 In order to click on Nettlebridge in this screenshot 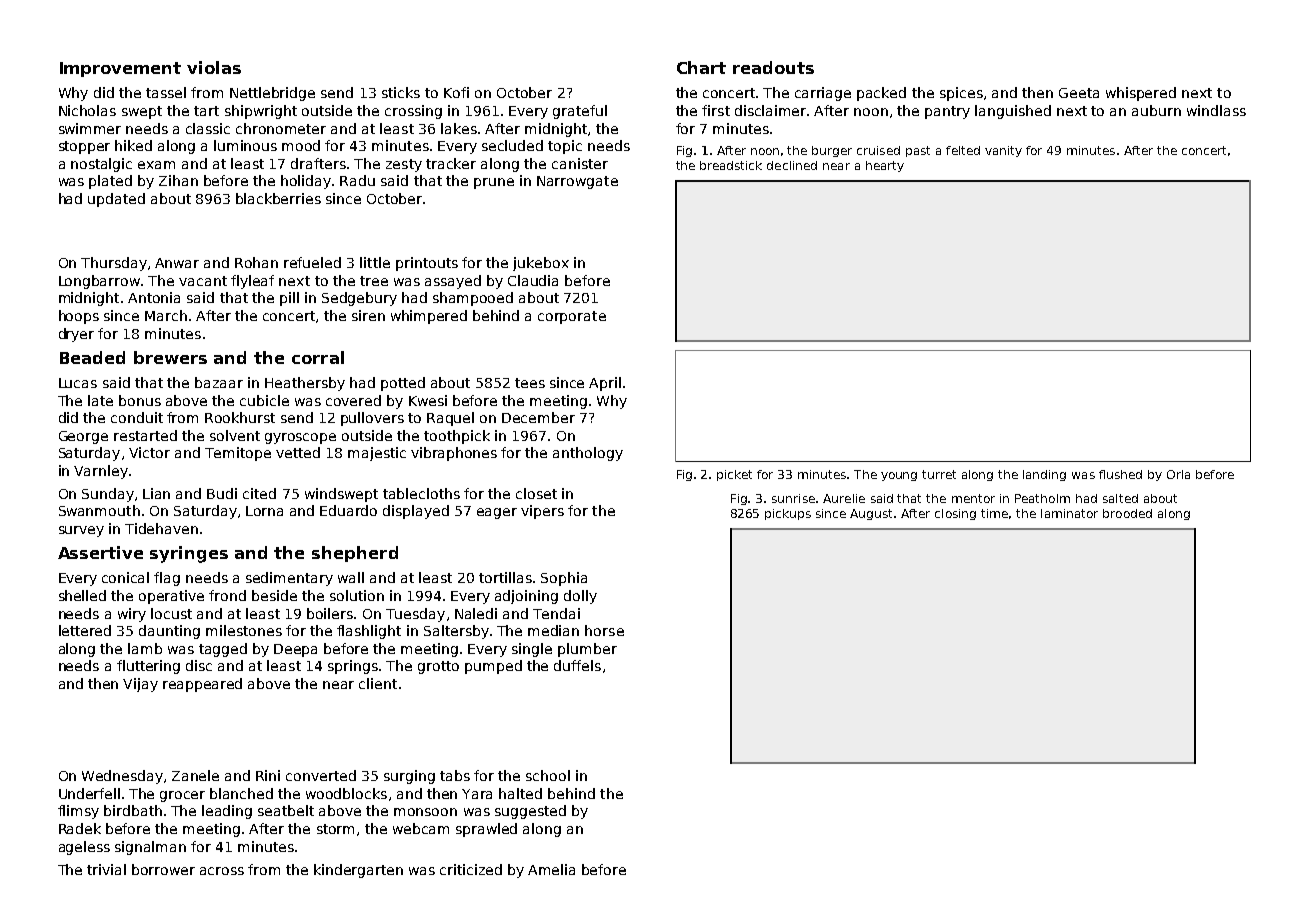, I will do `click(272, 94)`.
